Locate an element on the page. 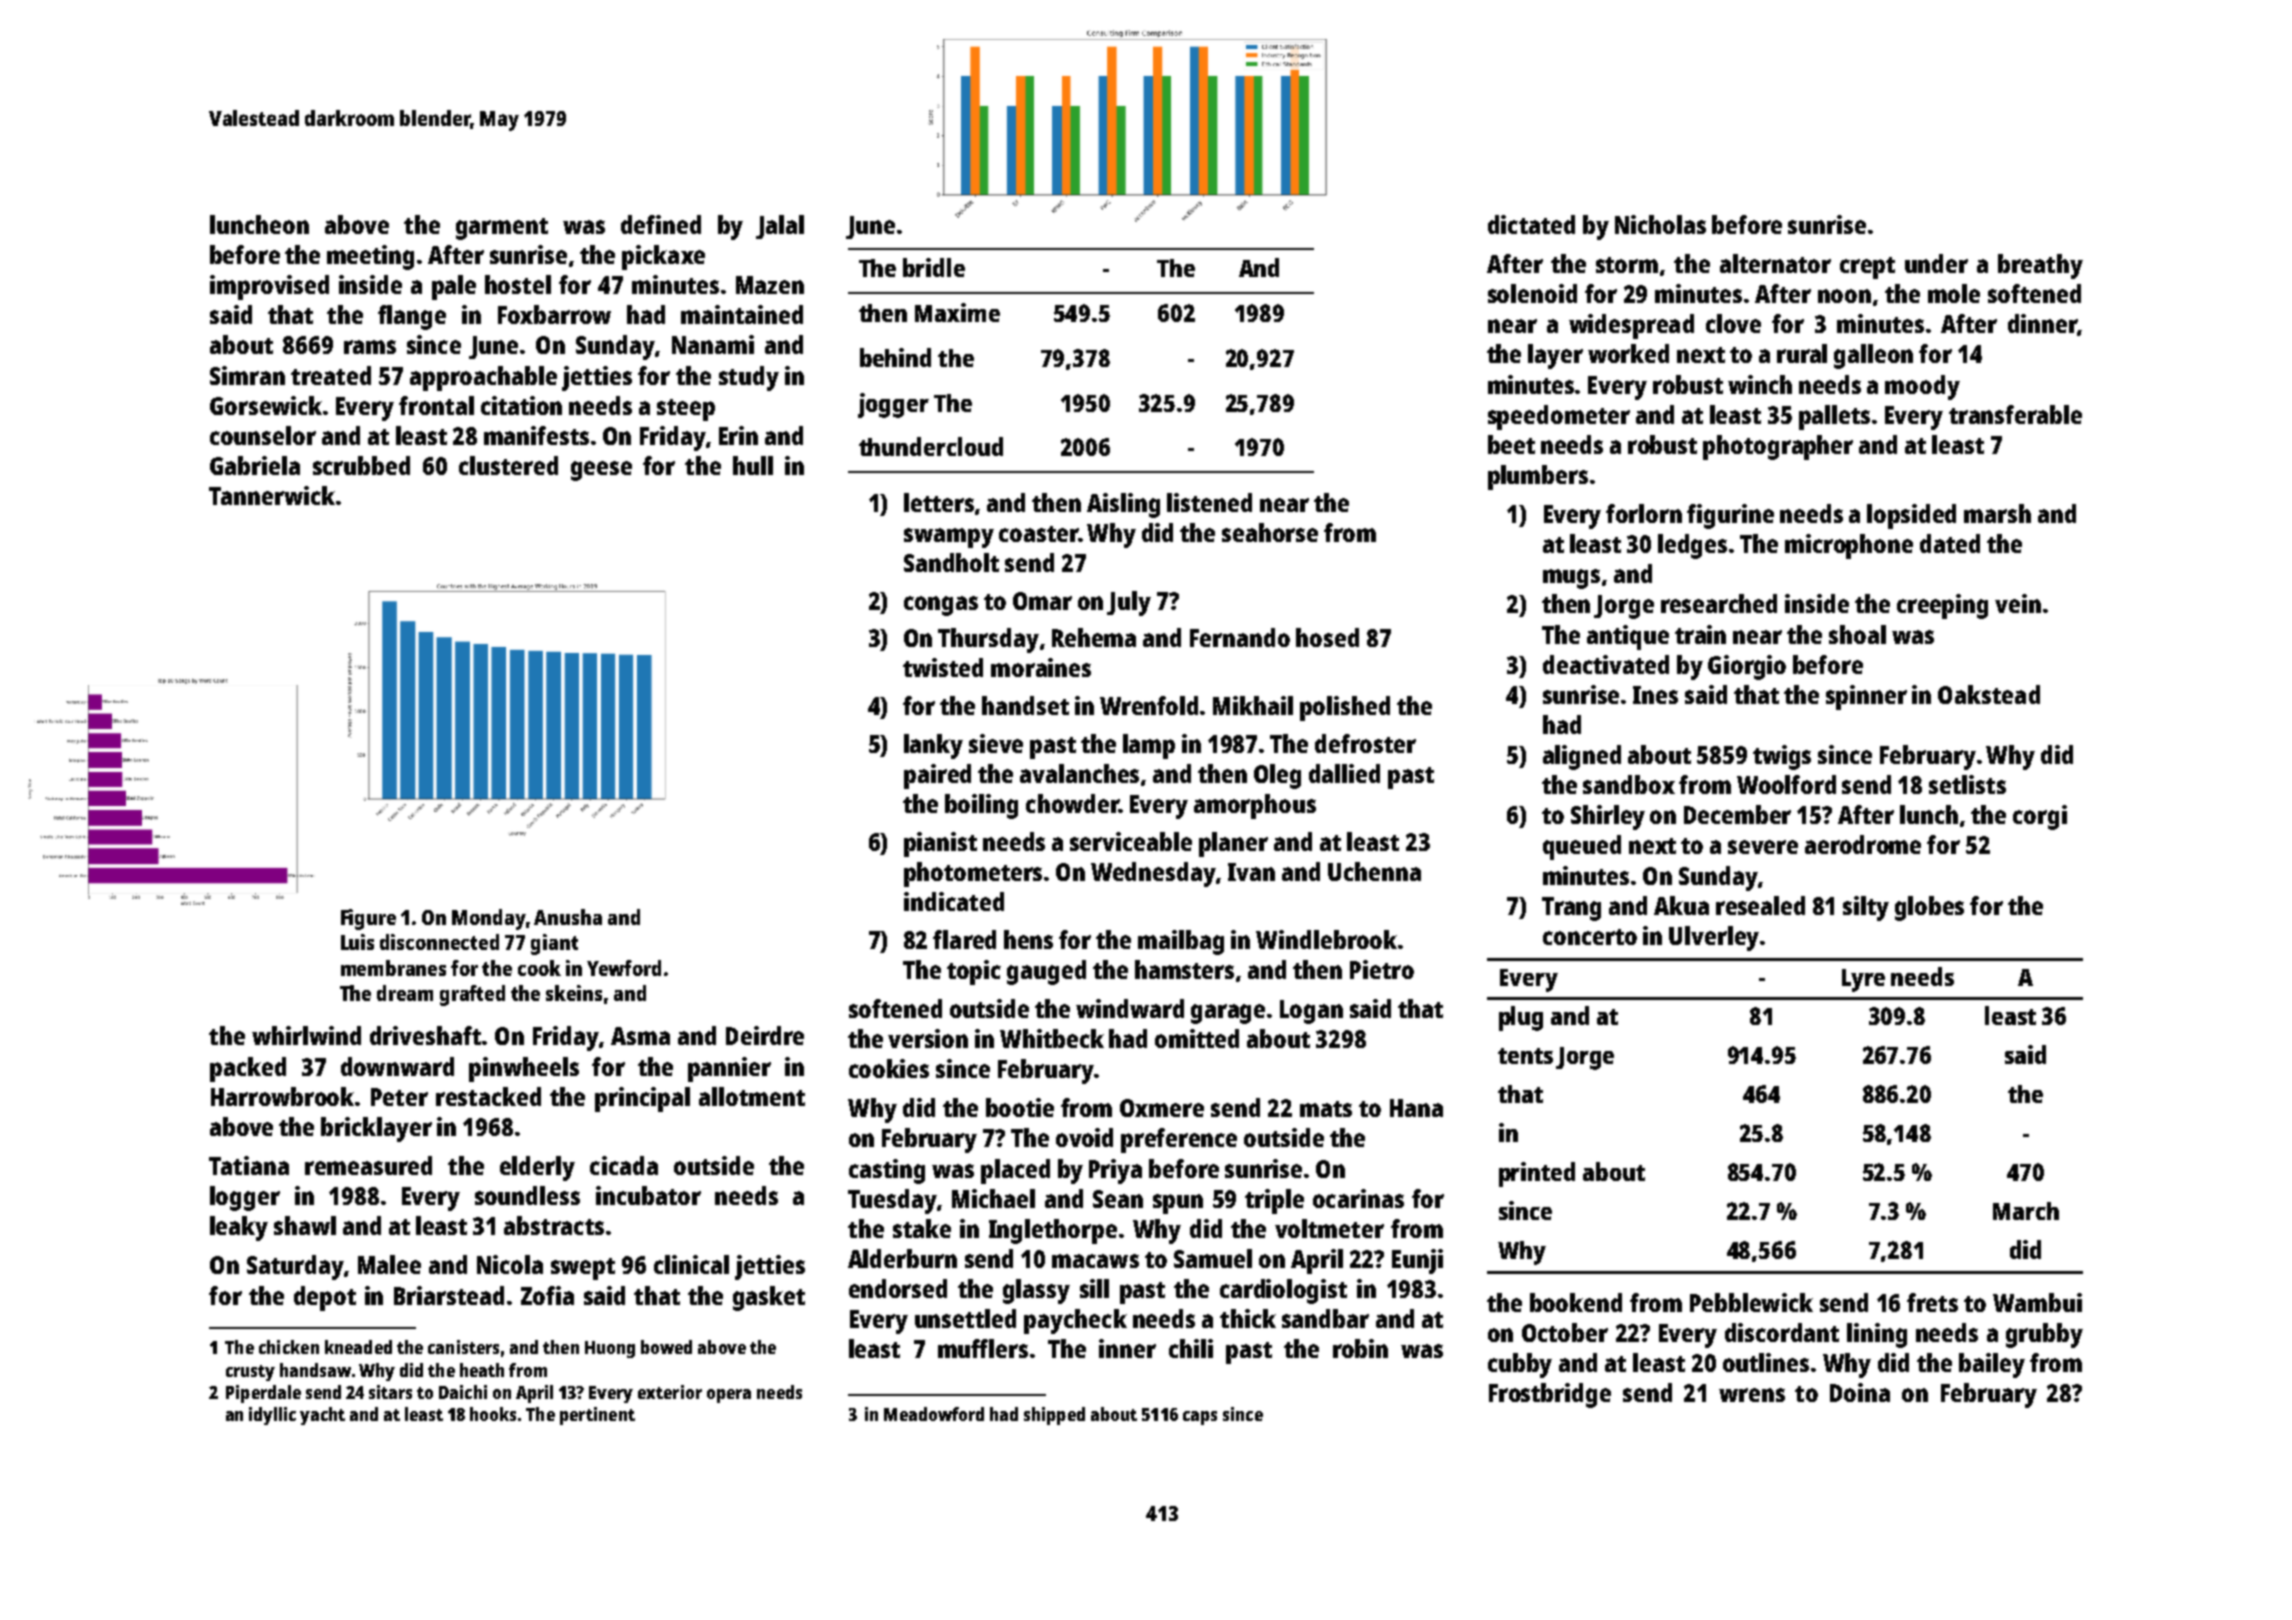 The image size is (2292, 1620). ocarinas is located at coordinates (1358, 1198).
